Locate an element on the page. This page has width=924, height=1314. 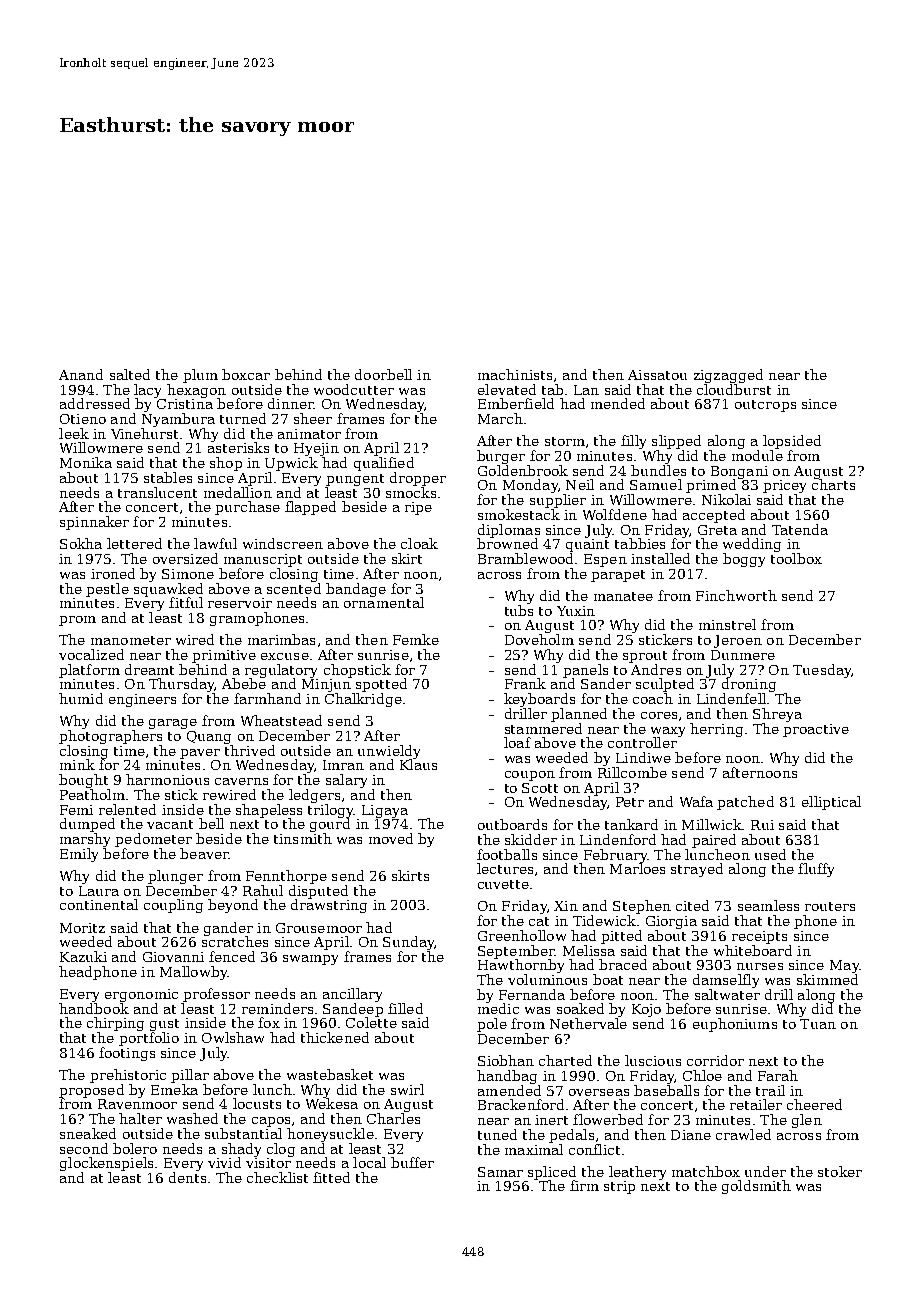
halter is located at coordinates (140, 1118).
